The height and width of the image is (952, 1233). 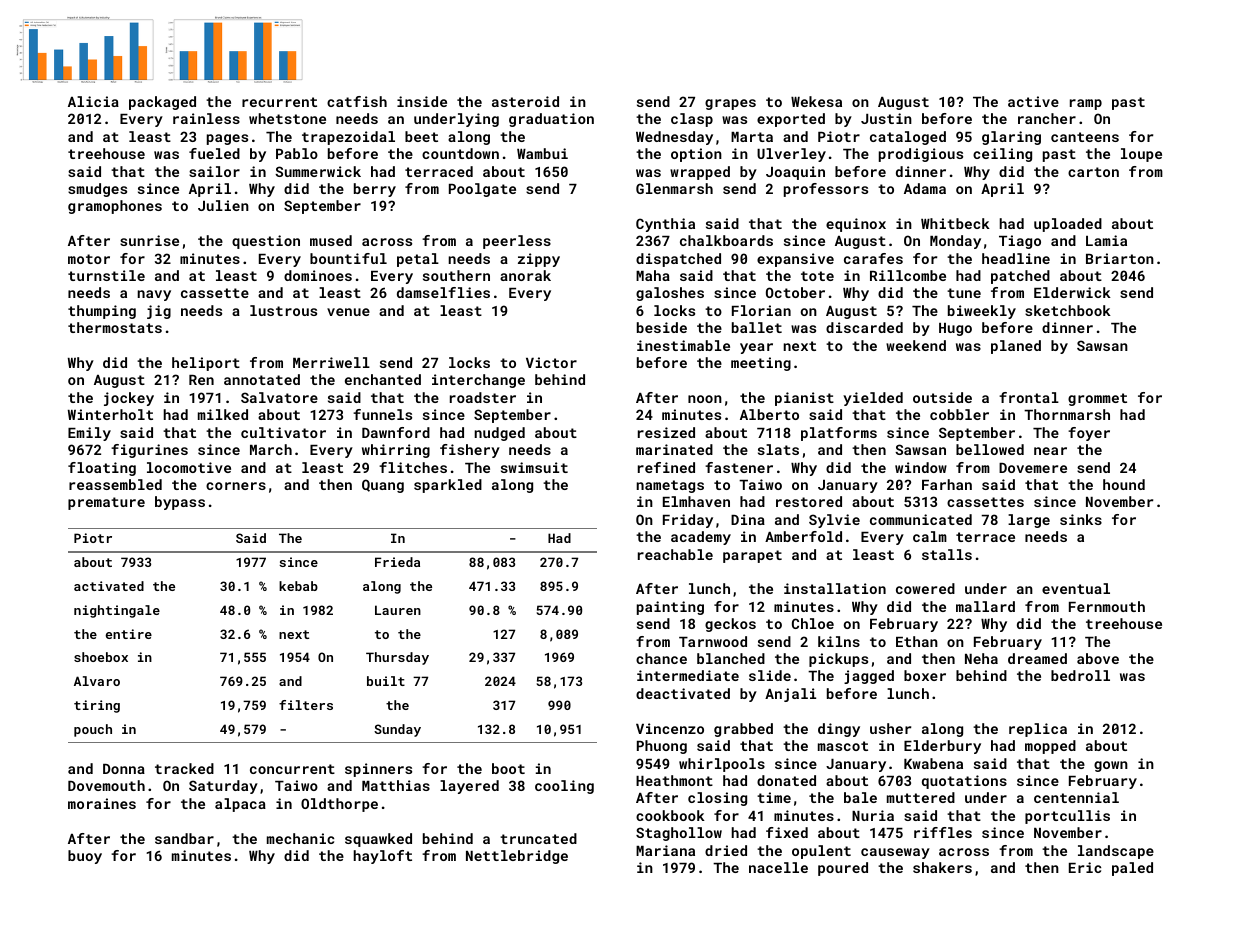 What do you see at coordinates (731, 658) in the image?
I see `blanched` at bounding box center [731, 658].
